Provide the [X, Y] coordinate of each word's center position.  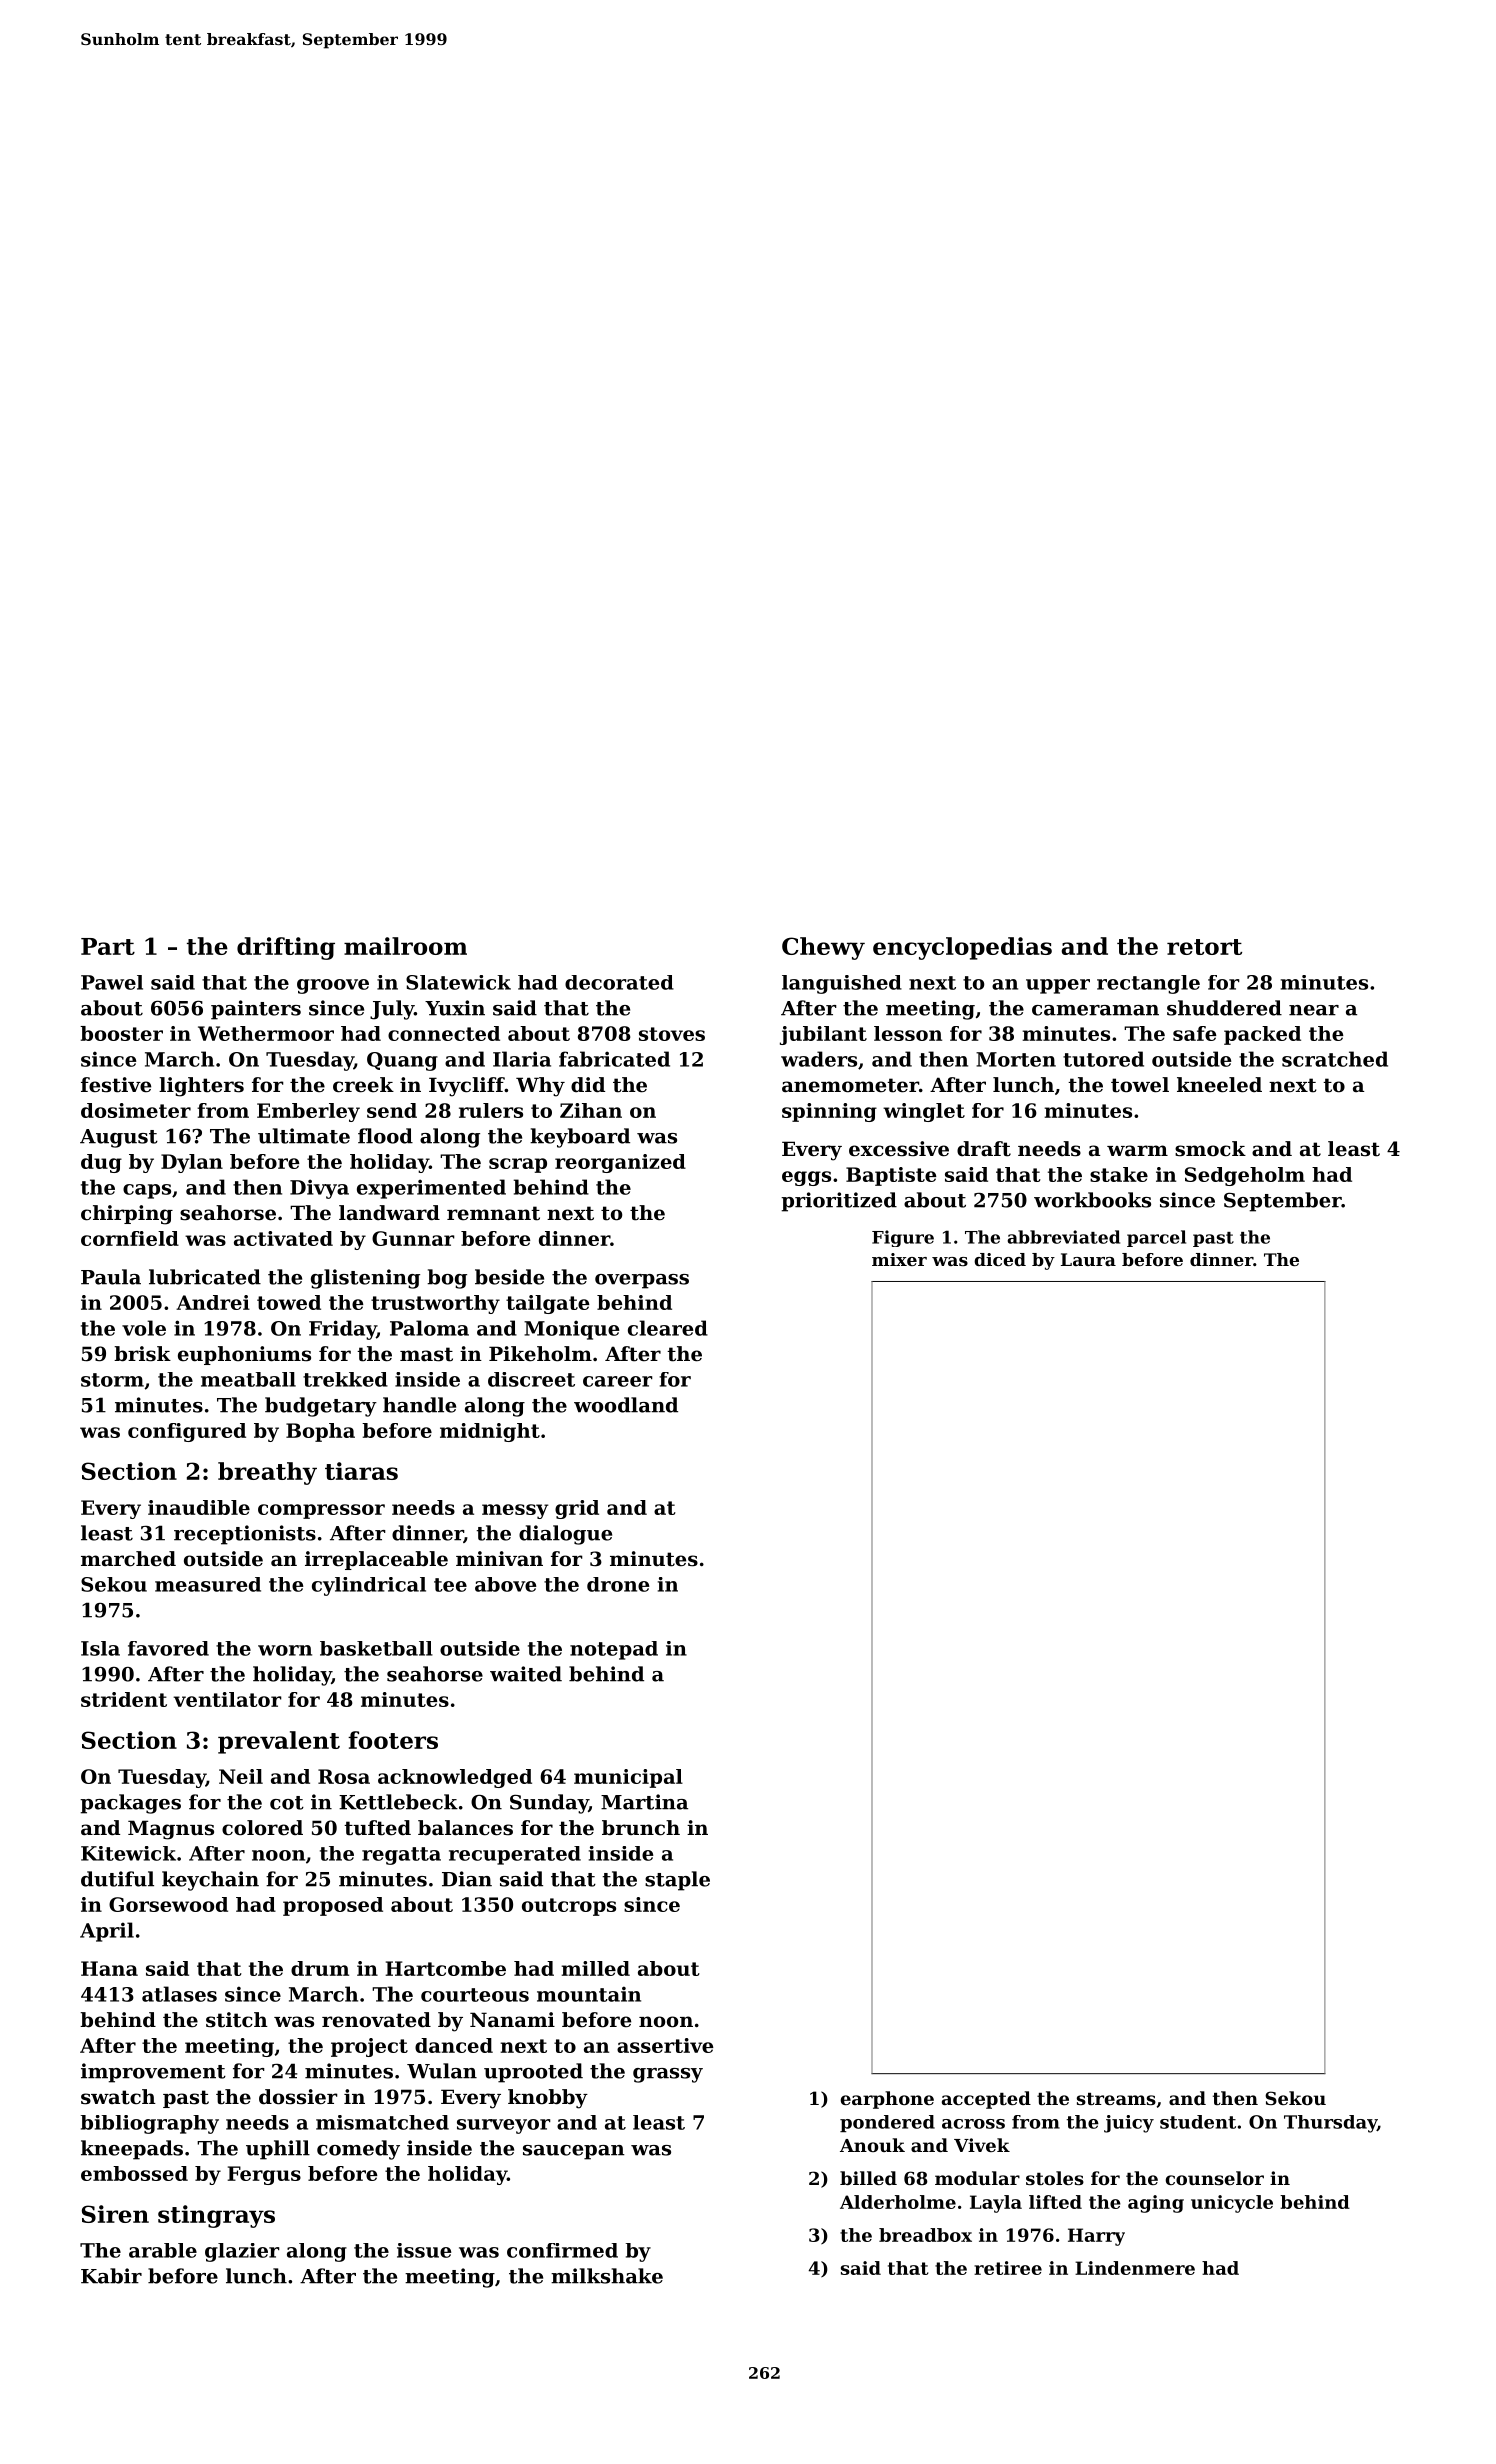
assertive [665, 2045]
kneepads [132, 2150]
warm [1137, 1151]
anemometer [850, 1085]
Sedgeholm [1245, 1176]
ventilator [227, 1699]
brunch [641, 1828]
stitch [237, 2020]
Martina [644, 1802]
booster [121, 1033]
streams [1116, 2099]
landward [389, 1213]
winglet [924, 1112]
